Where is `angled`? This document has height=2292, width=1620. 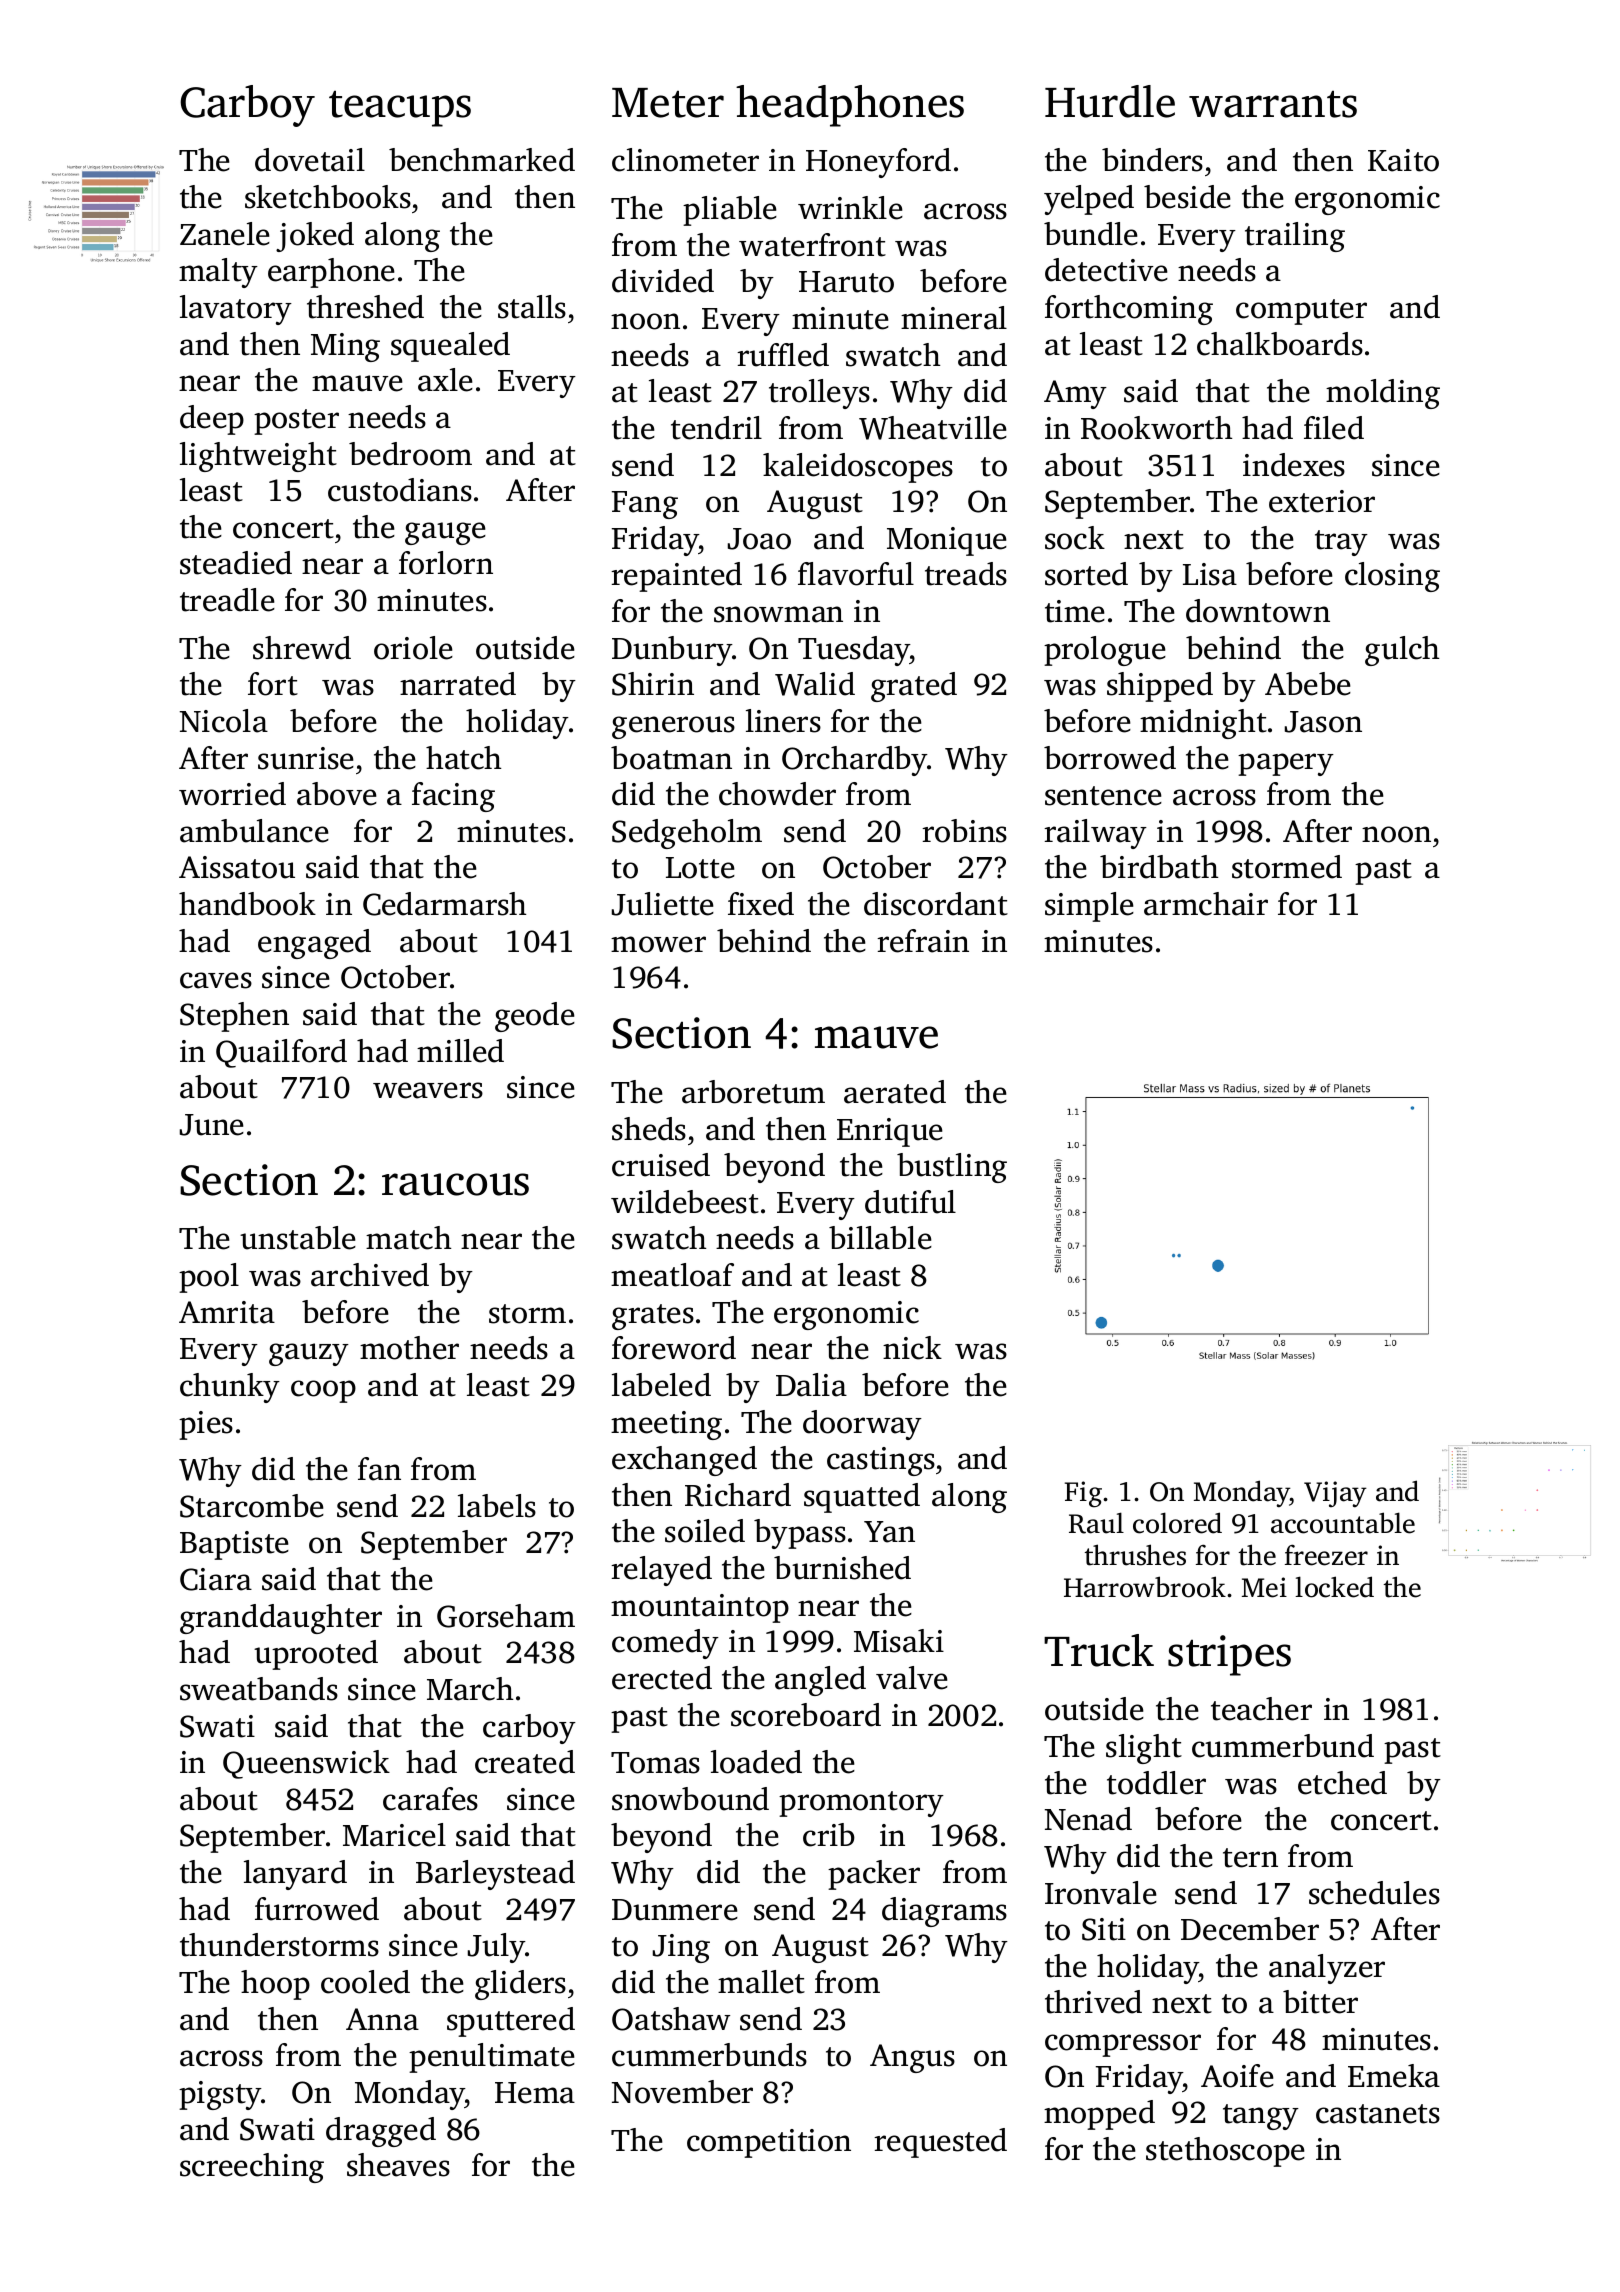 angled is located at coordinates (820, 1681).
